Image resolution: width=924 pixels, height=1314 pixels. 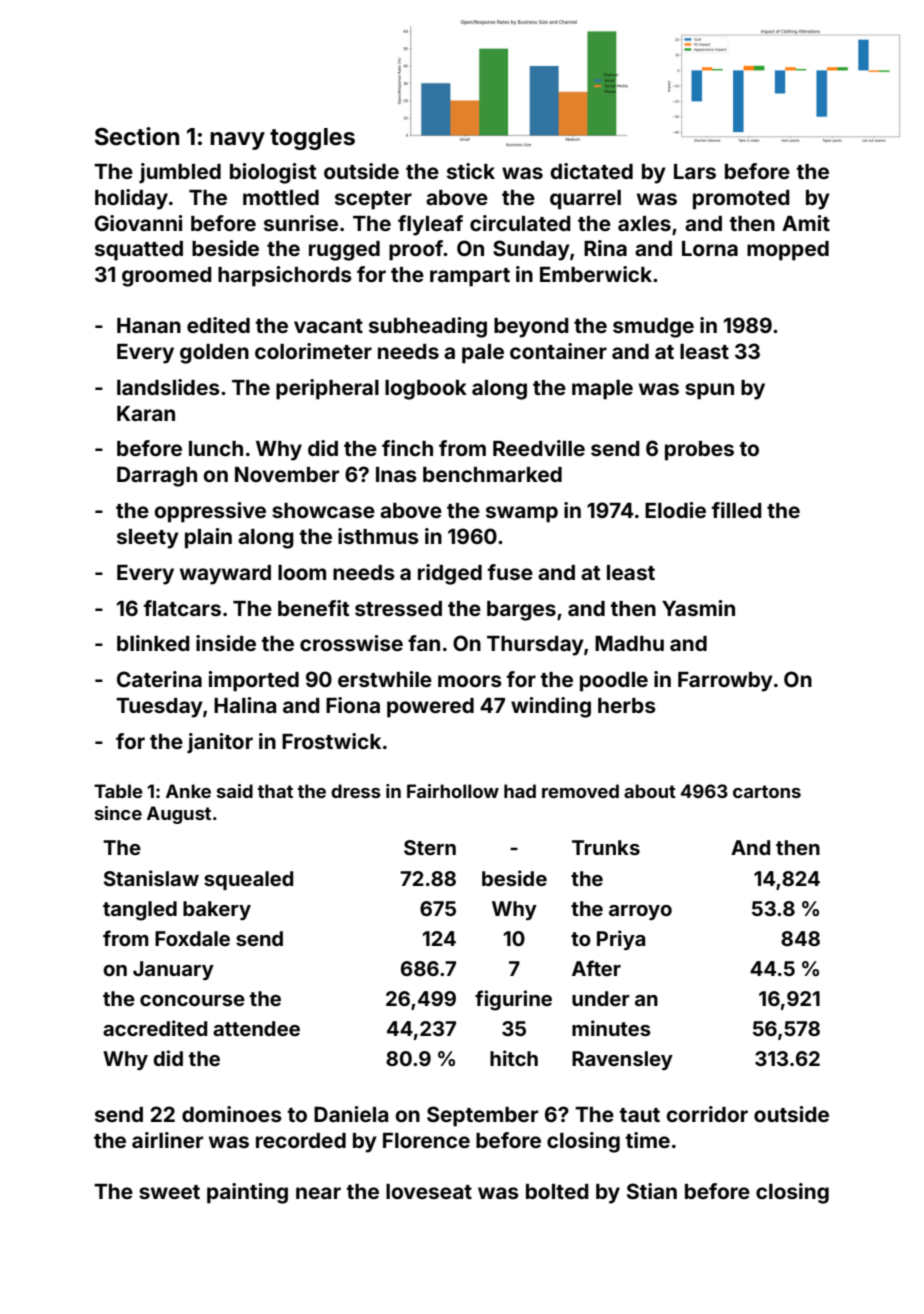 What do you see at coordinates (426, 1140) in the screenshot?
I see `Florence` at bounding box center [426, 1140].
